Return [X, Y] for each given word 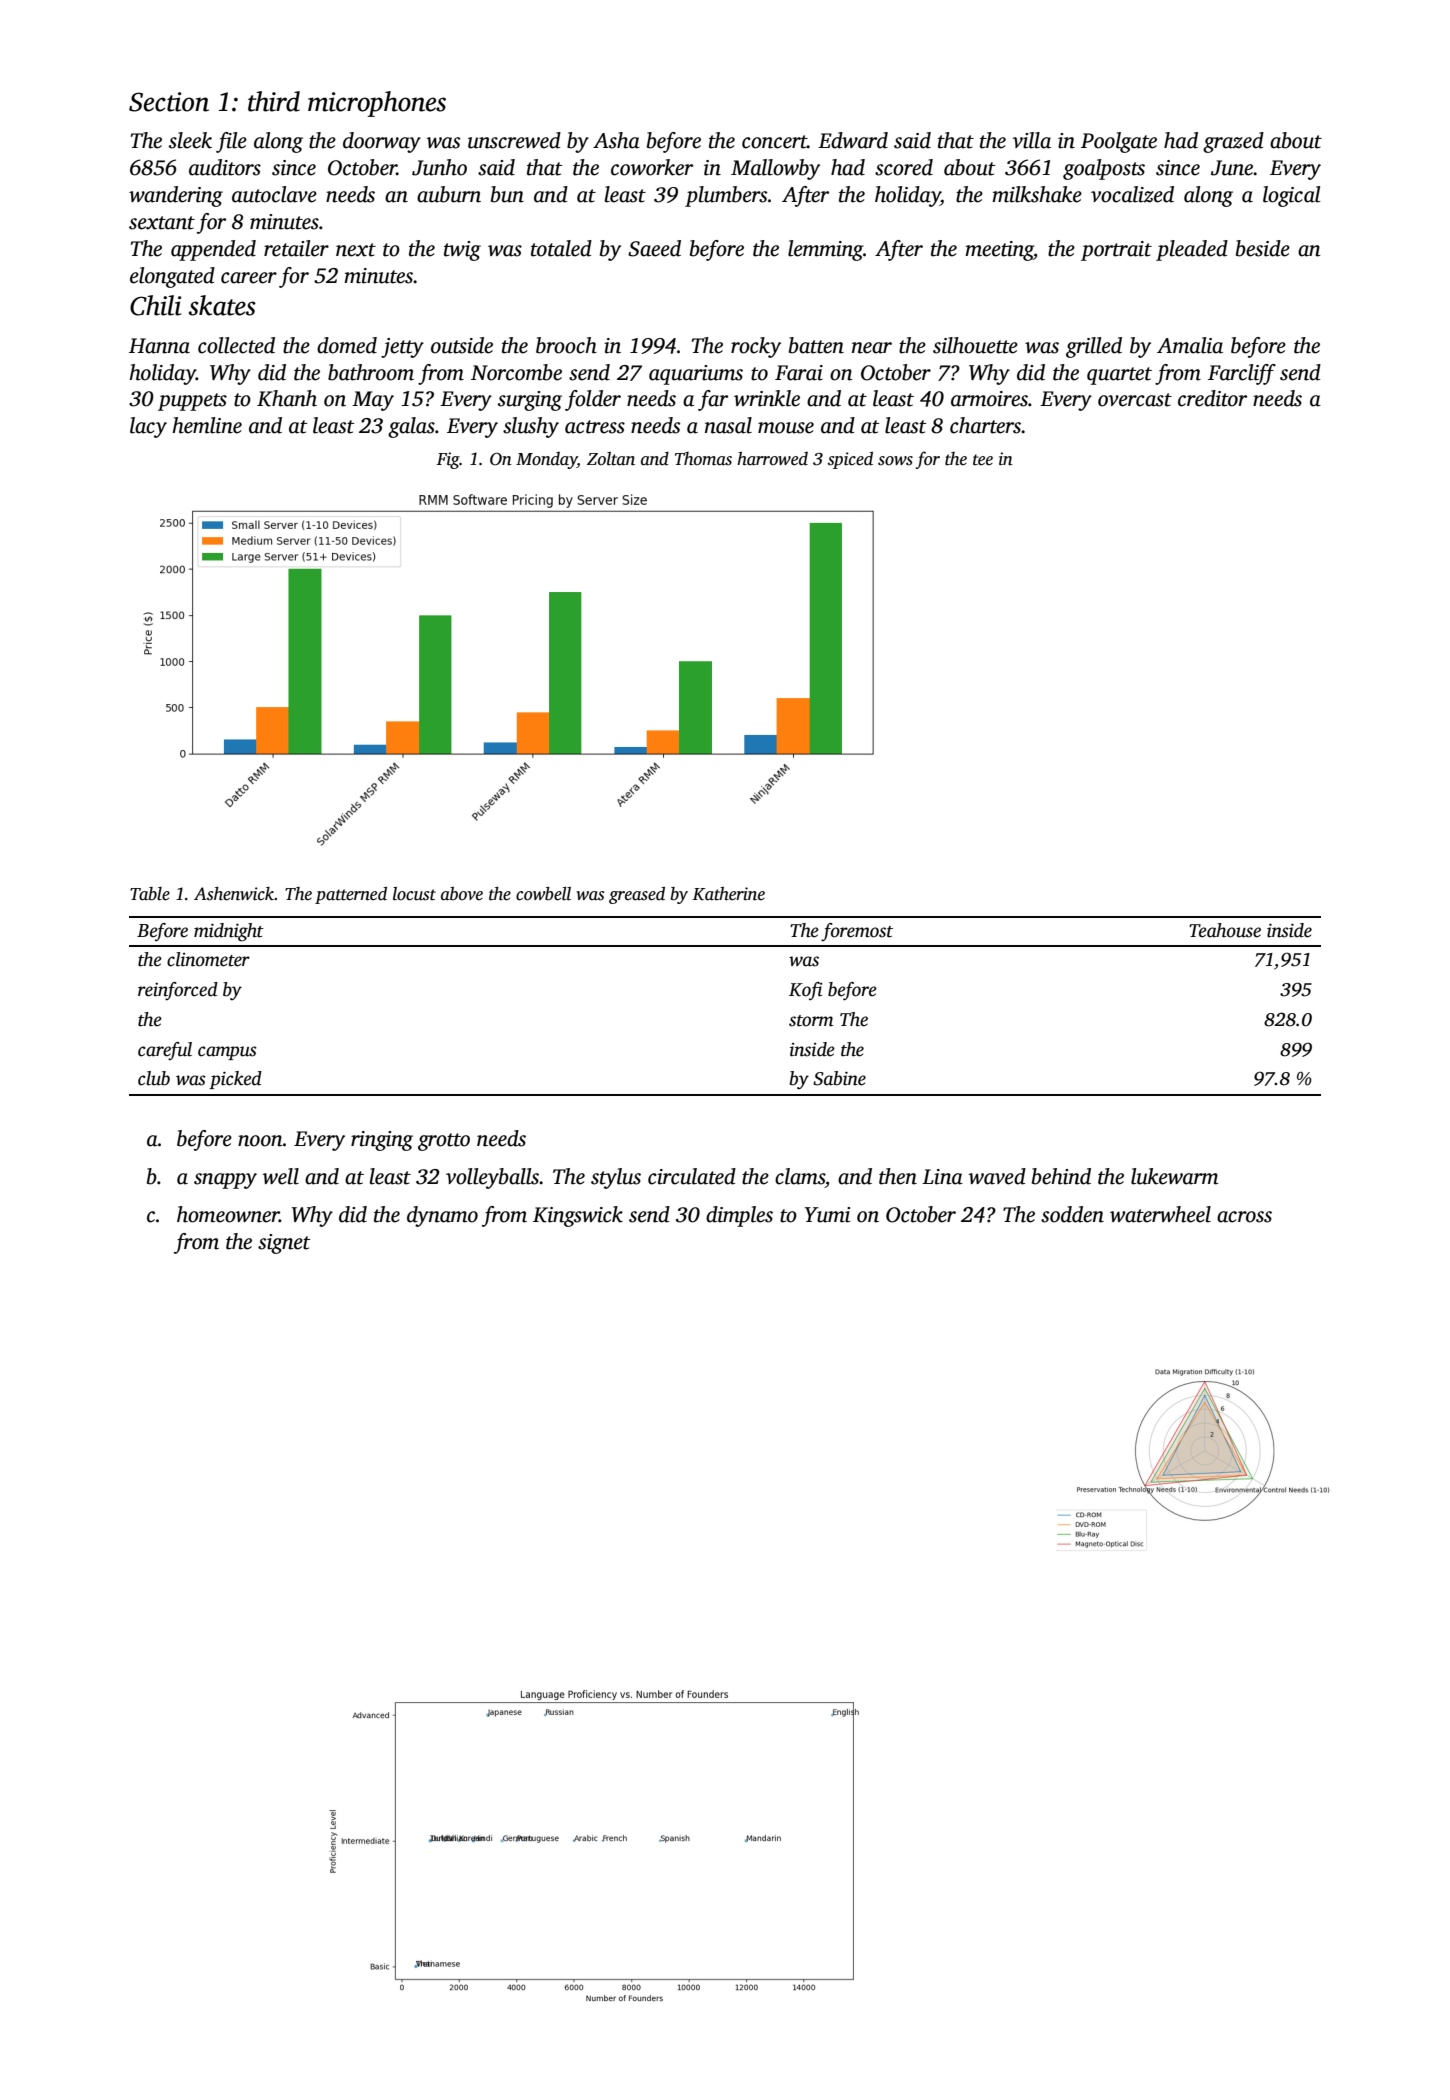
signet [284, 1244]
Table [150, 894]
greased [637, 895]
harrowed [772, 459]
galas [411, 427]
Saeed [654, 248]
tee [983, 460]
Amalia [1190, 345]
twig [462, 251]
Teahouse [1225, 930]
